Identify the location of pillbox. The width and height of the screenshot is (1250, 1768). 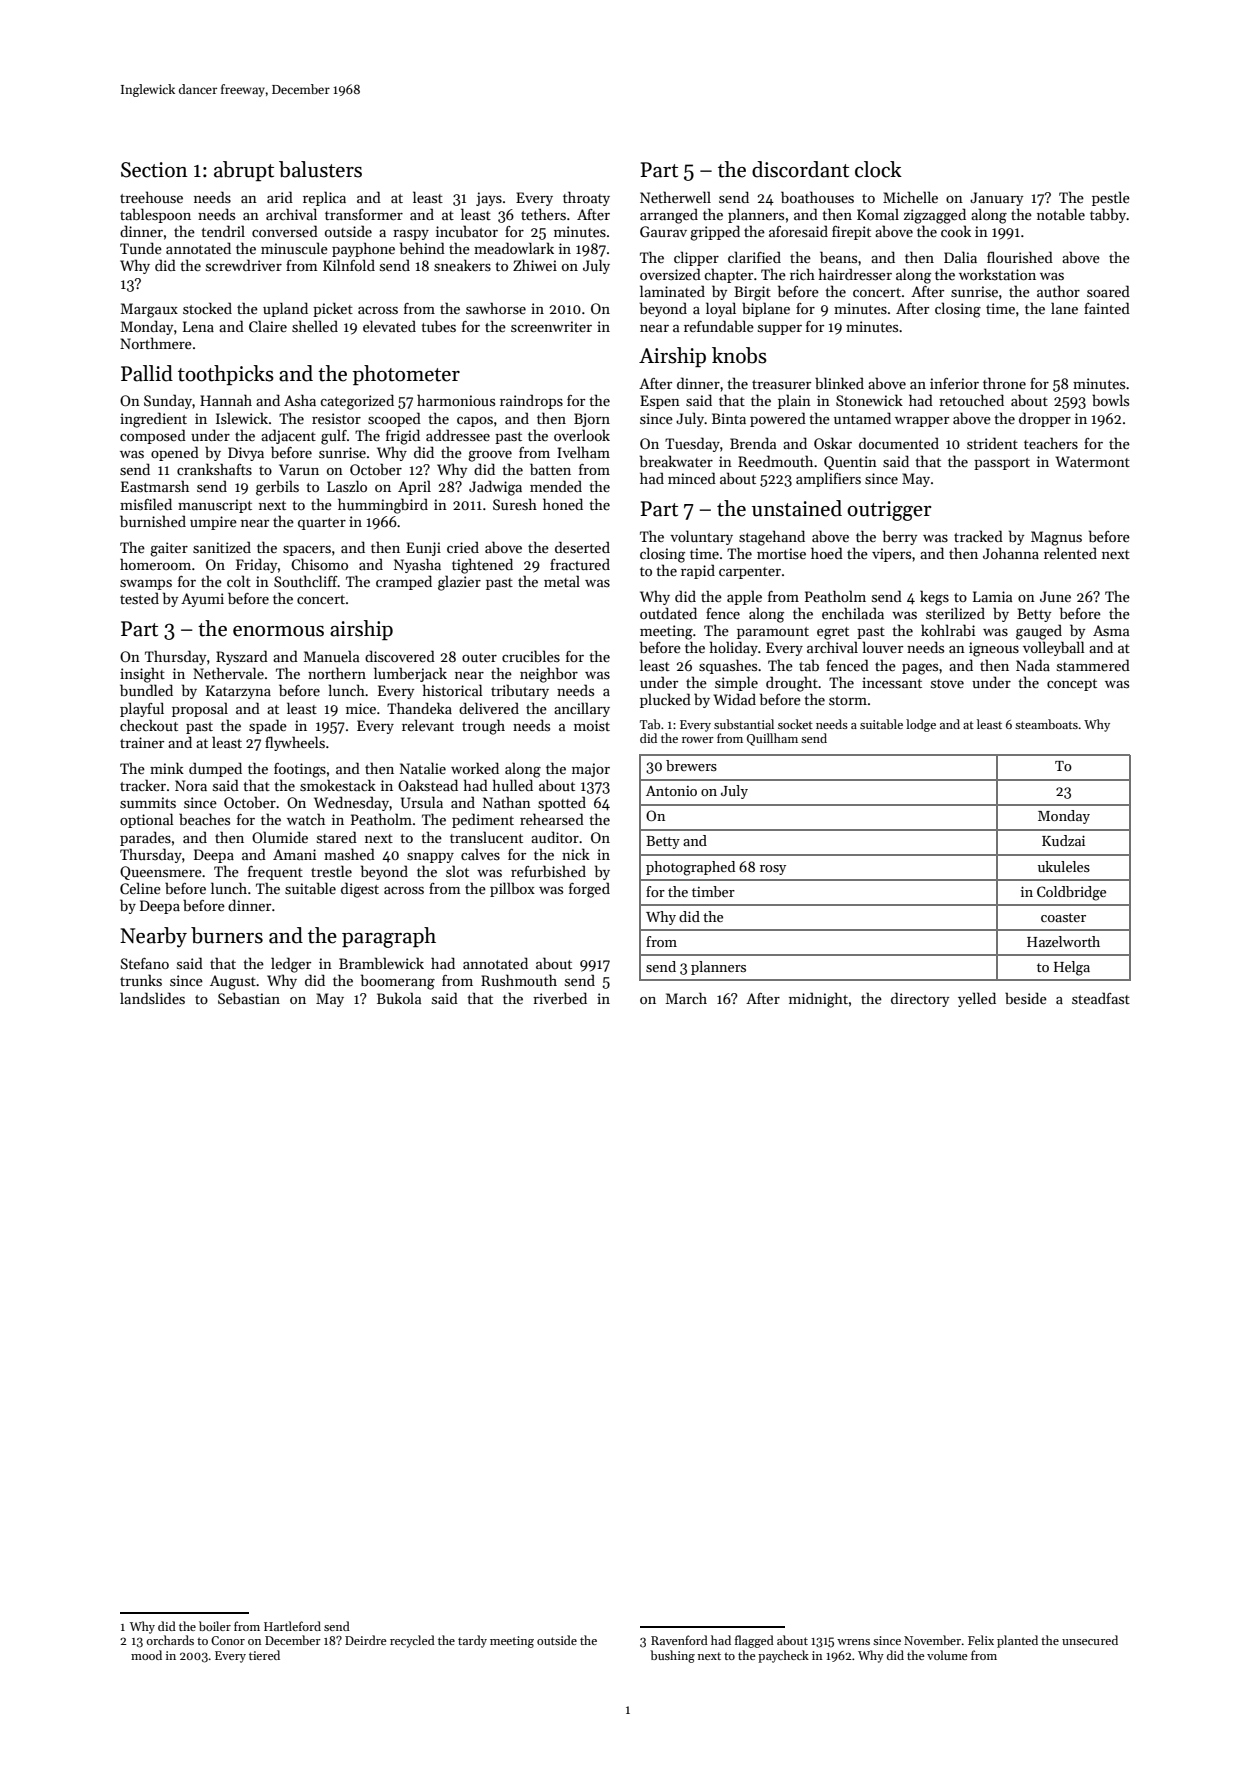
(512, 889).
